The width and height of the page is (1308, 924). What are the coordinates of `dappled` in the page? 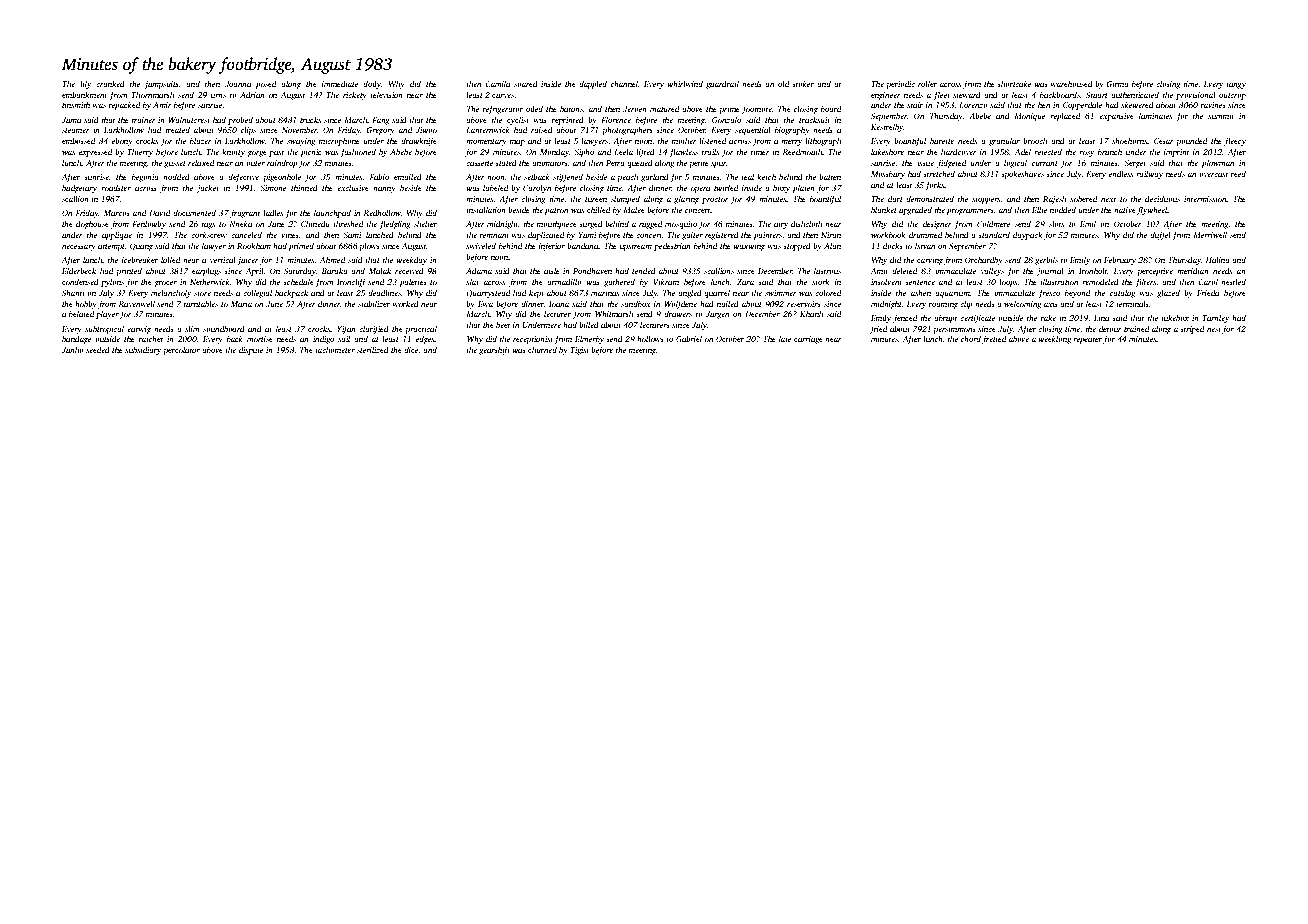 It's located at (593, 85).
